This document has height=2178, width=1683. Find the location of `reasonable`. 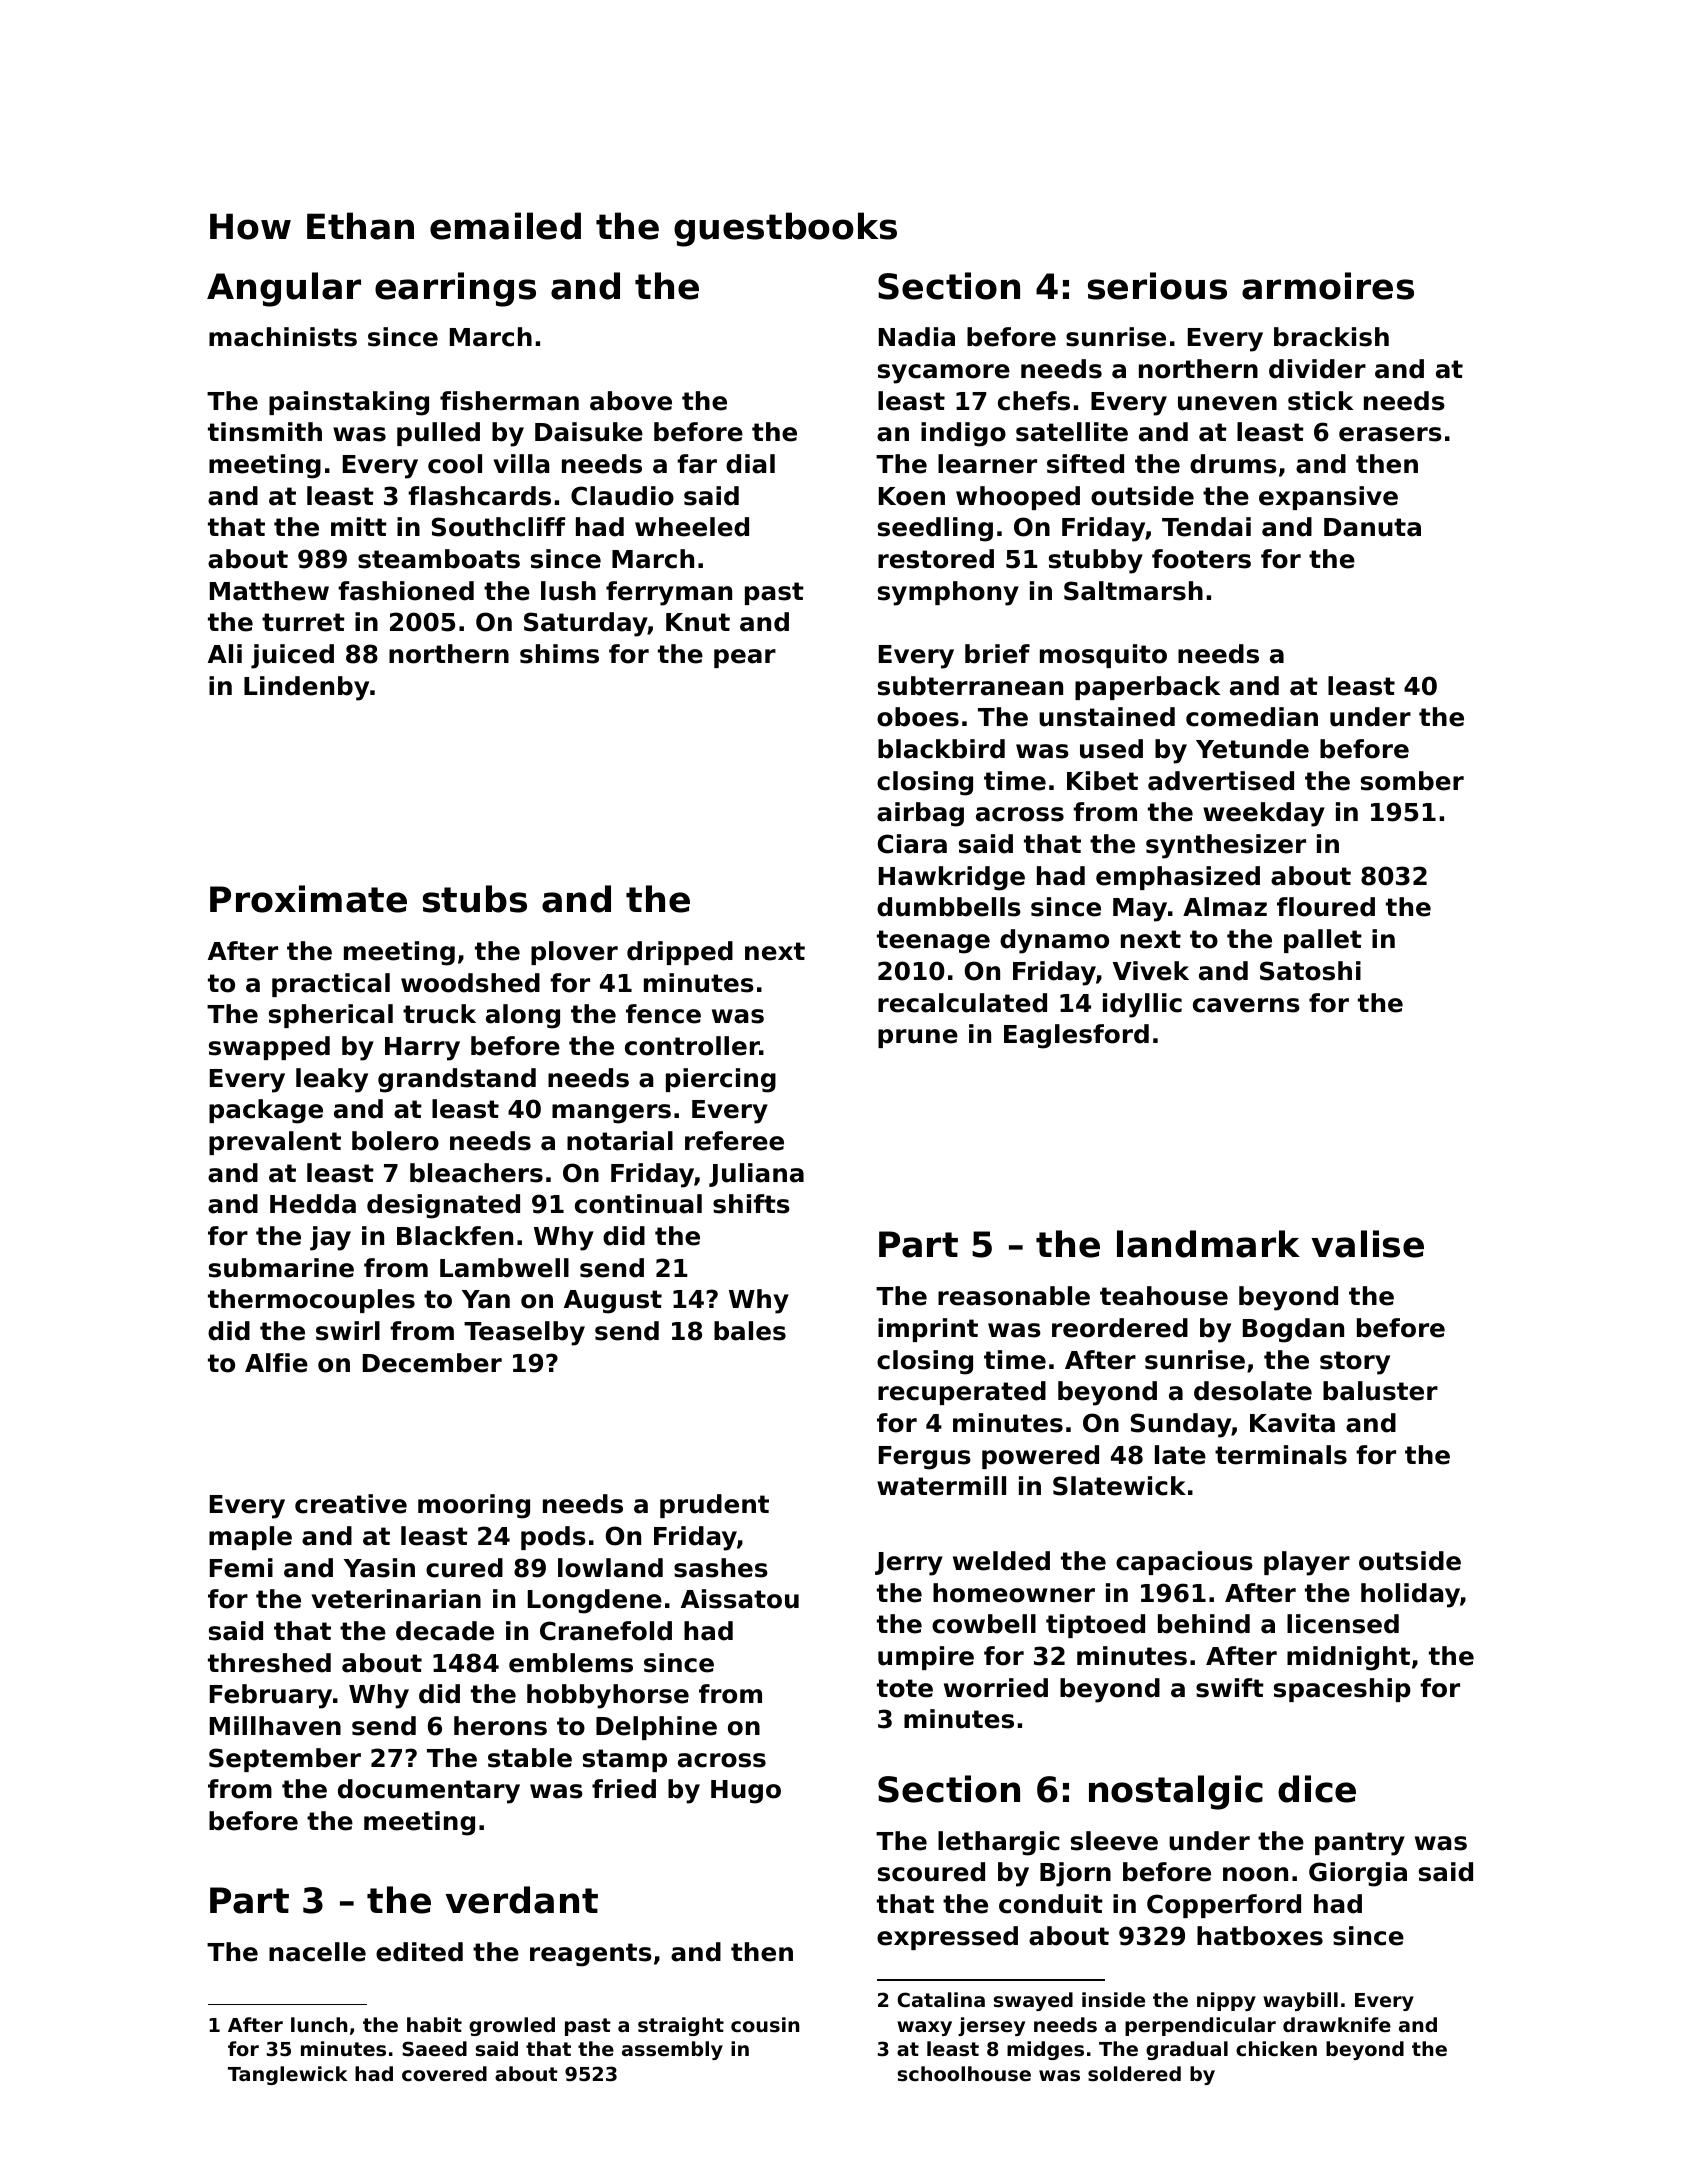

reasonable is located at coordinates (1014, 1296).
